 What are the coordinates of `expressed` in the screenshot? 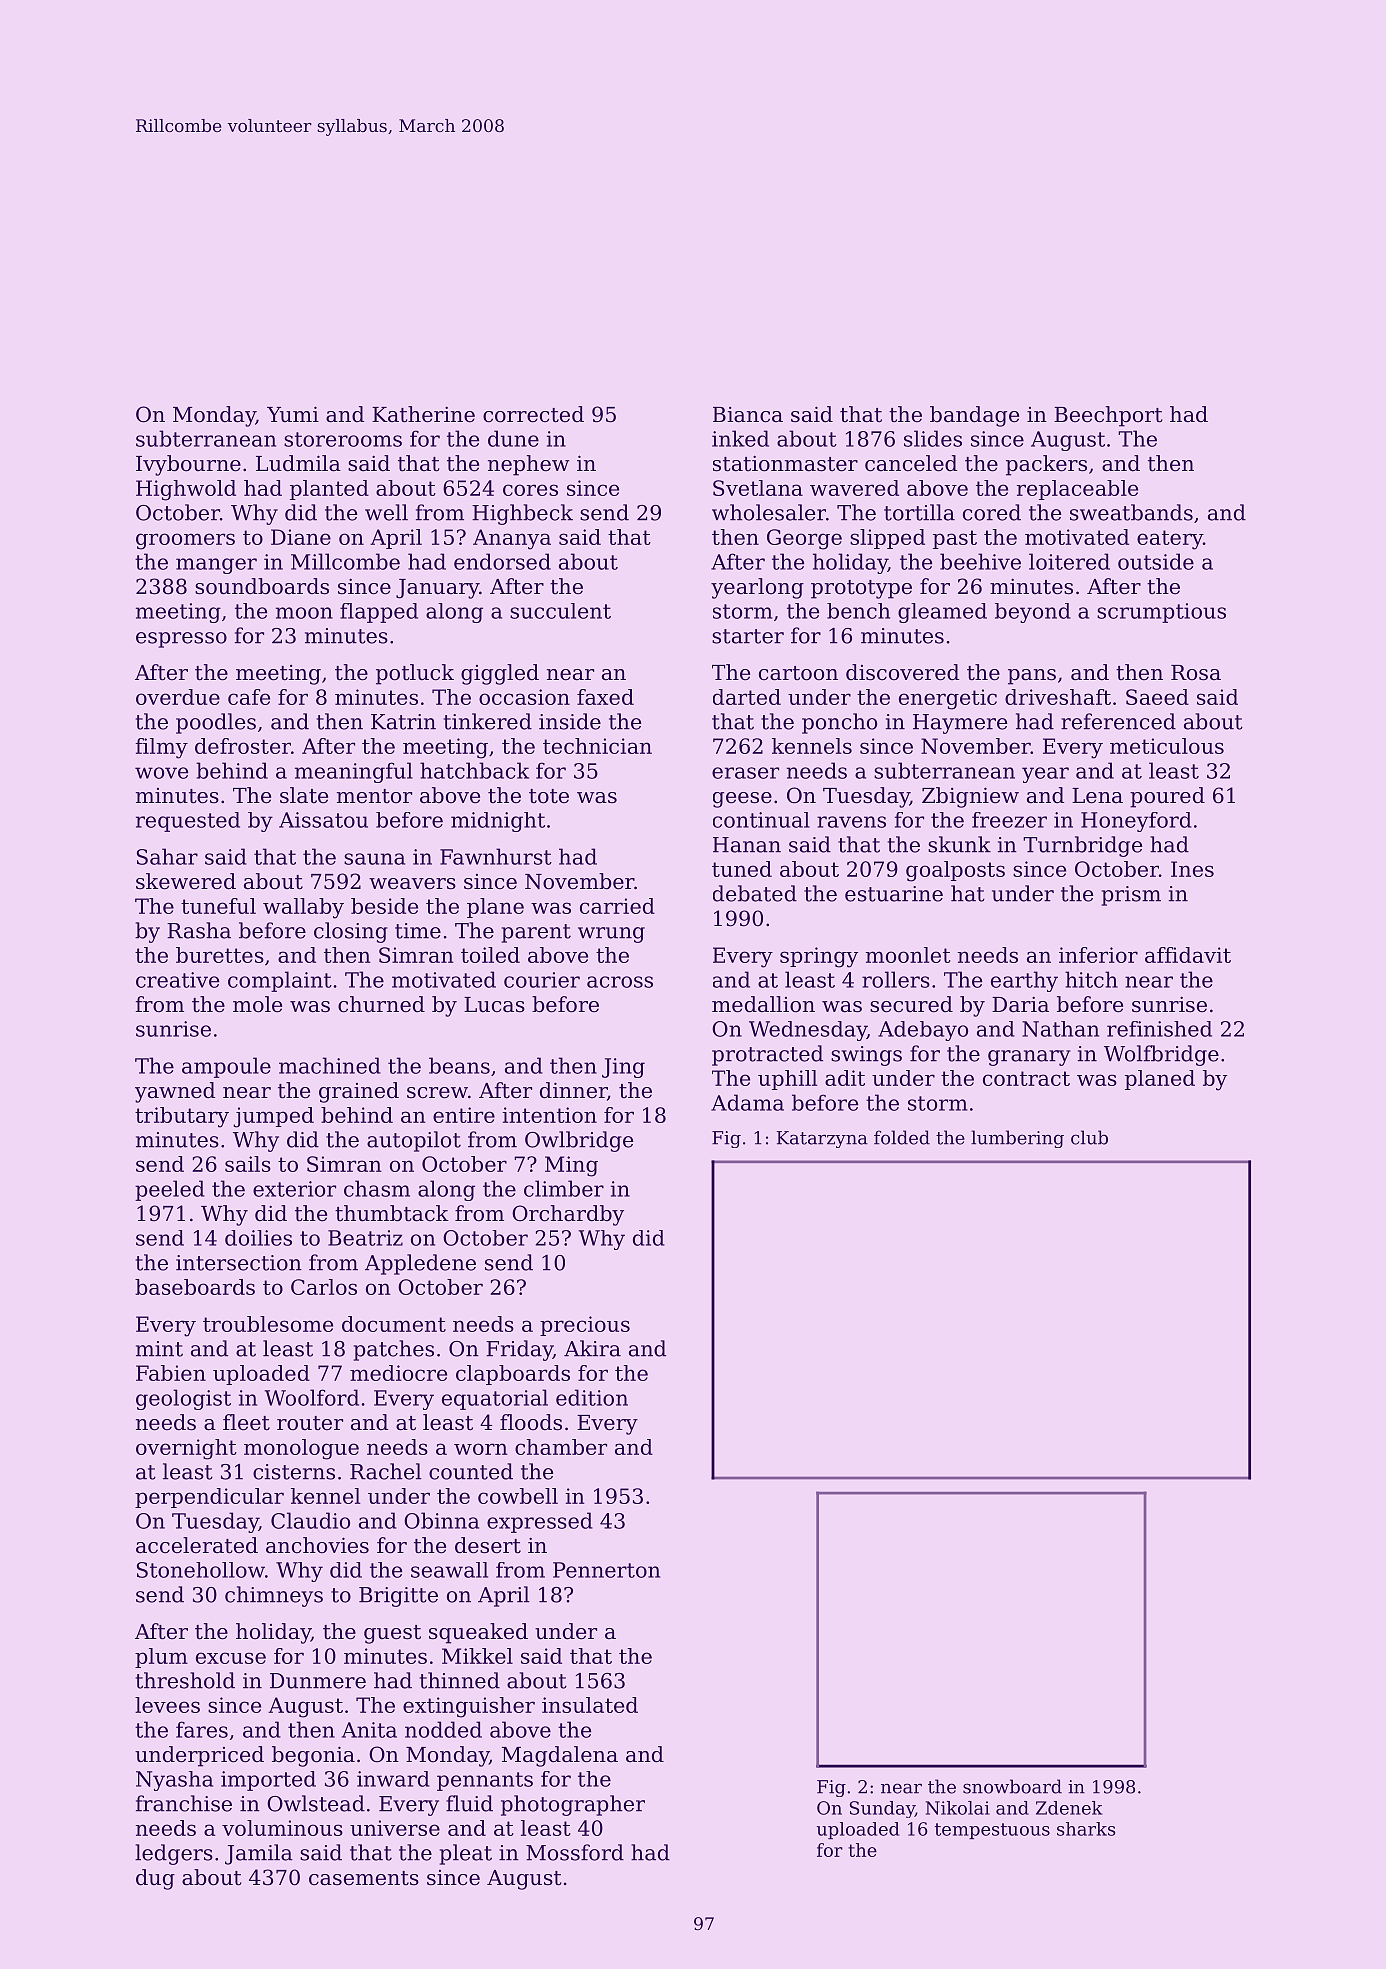 It's located at (540, 1522).
